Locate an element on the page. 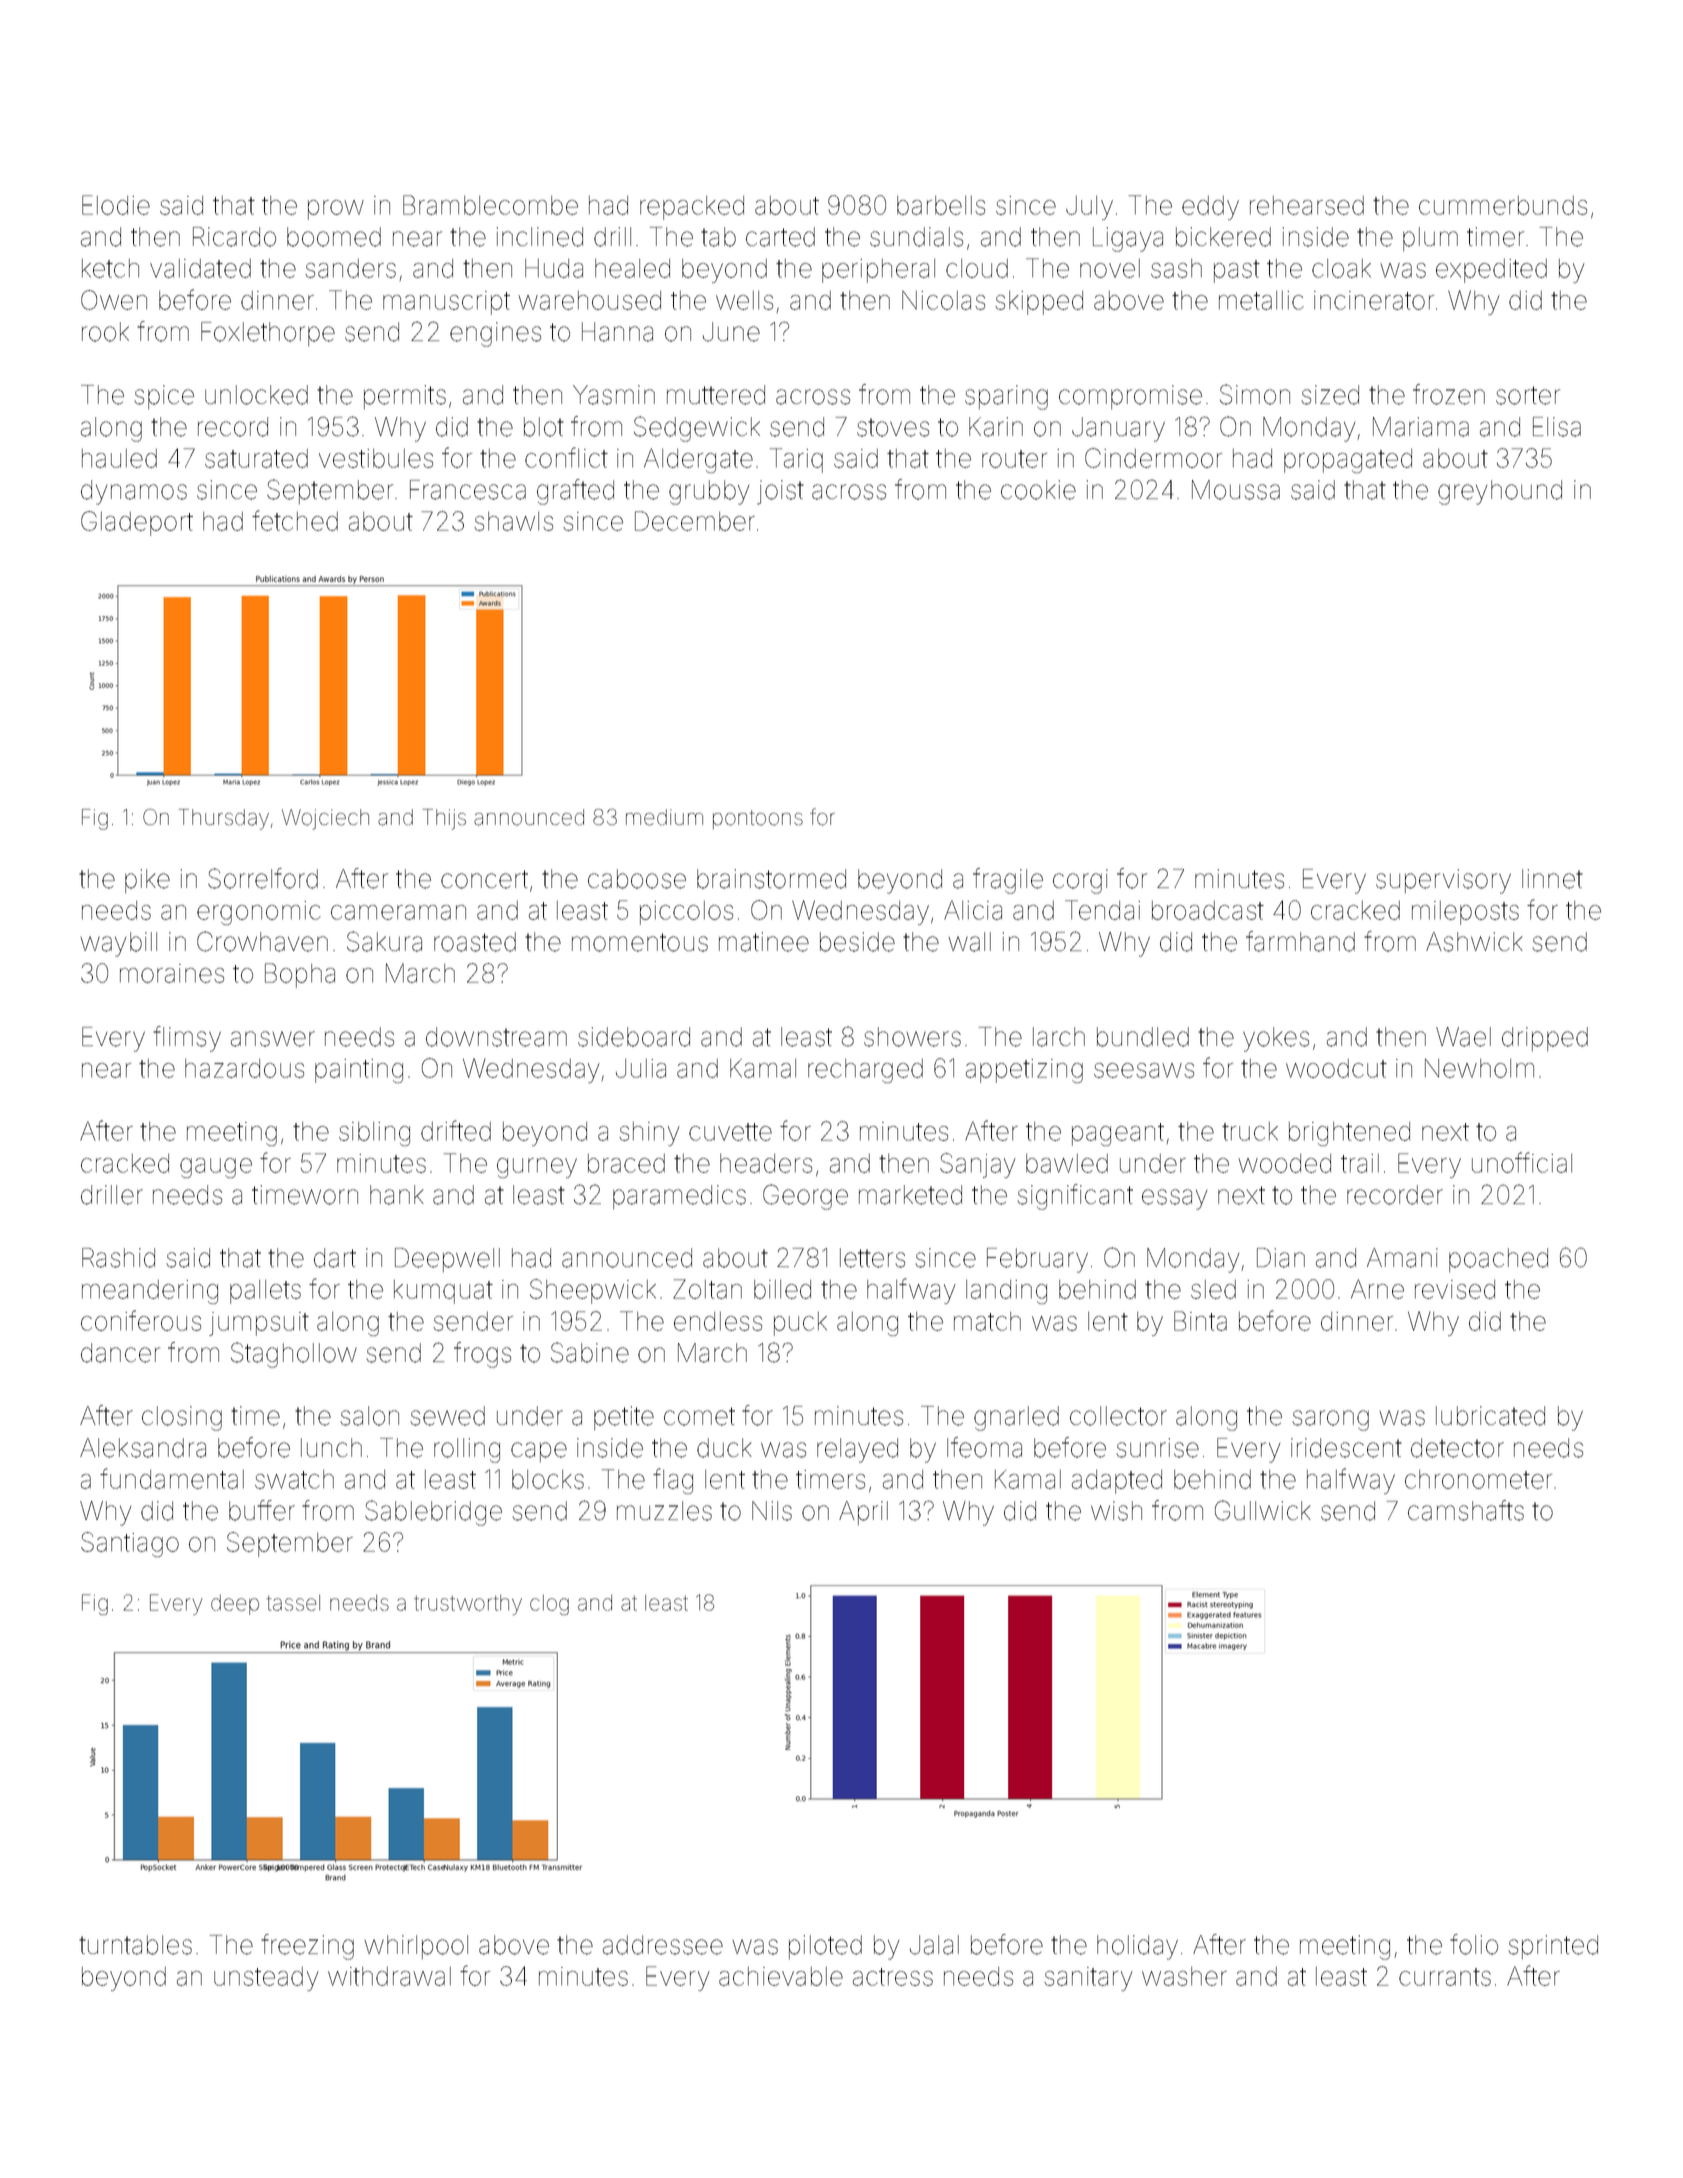 Image resolution: width=1683 pixels, height=2178 pixels. cummerbunds is located at coordinates (1503, 205).
